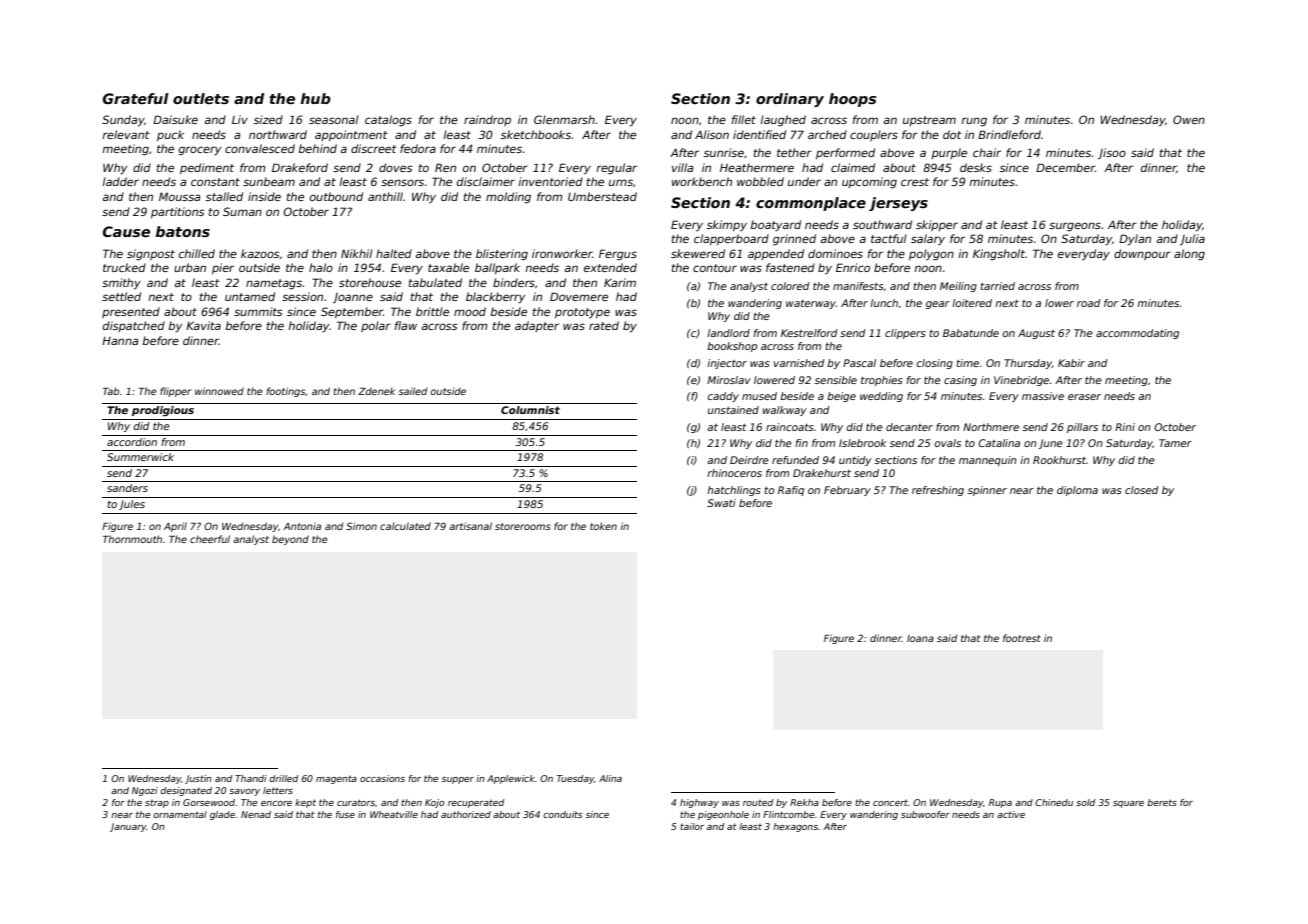 Image resolution: width=1308 pixels, height=924 pixels. Describe the element at coordinates (290, 540) in the screenshot. I see `beyond` at that location.
